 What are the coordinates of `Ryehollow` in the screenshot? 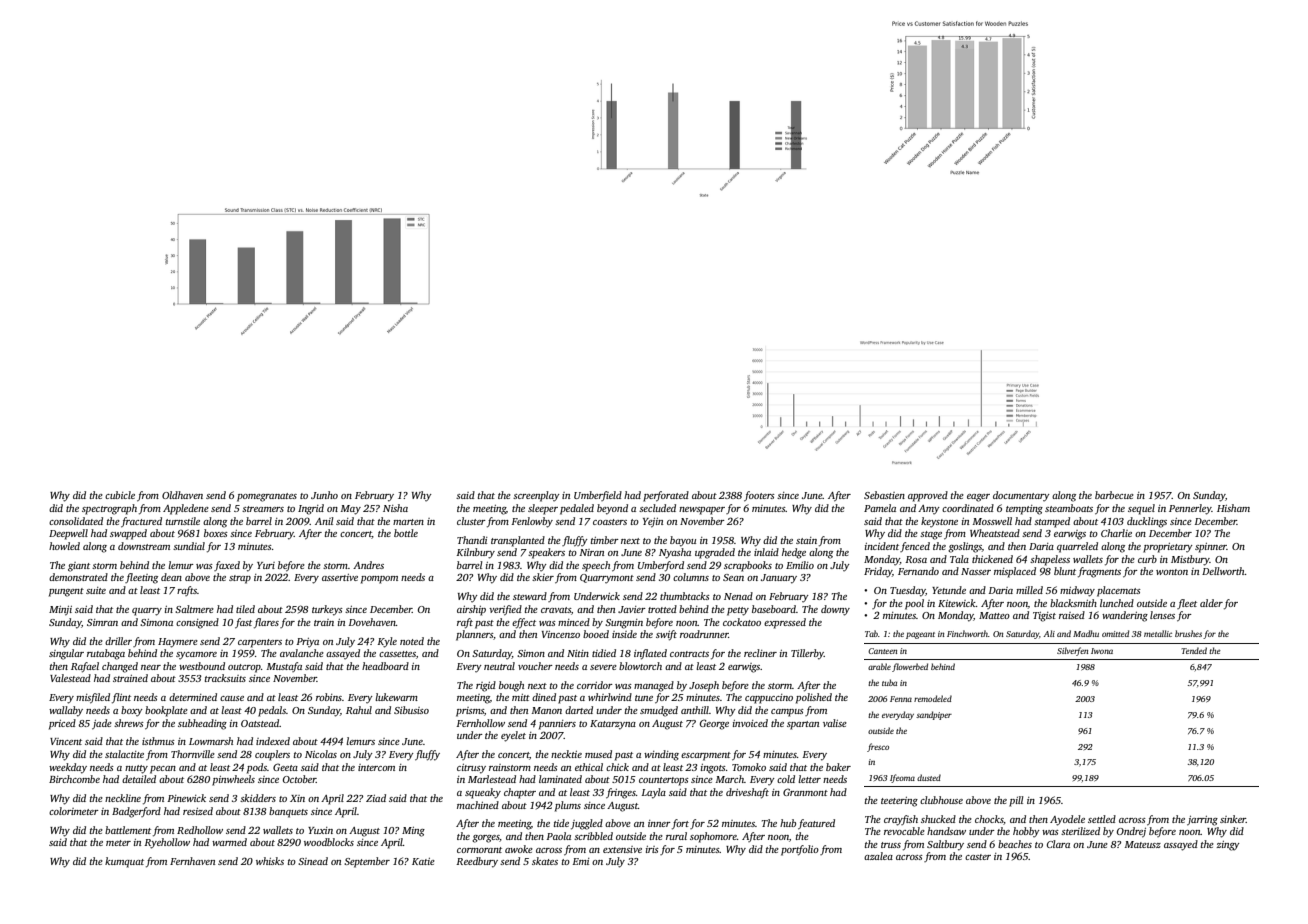 It's located at (167, 843).
